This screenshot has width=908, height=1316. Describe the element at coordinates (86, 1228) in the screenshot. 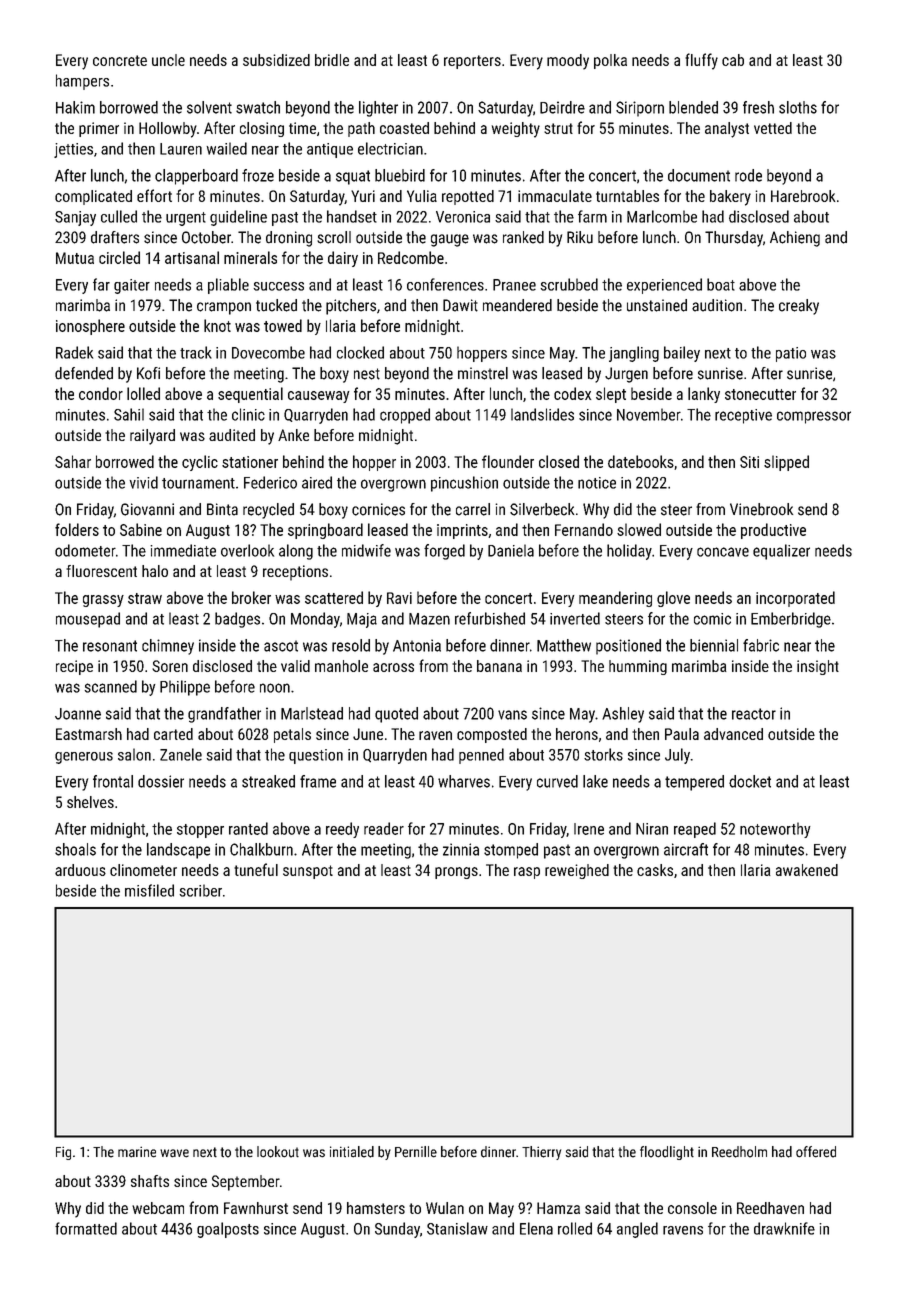

I see `formatted` at that location.
